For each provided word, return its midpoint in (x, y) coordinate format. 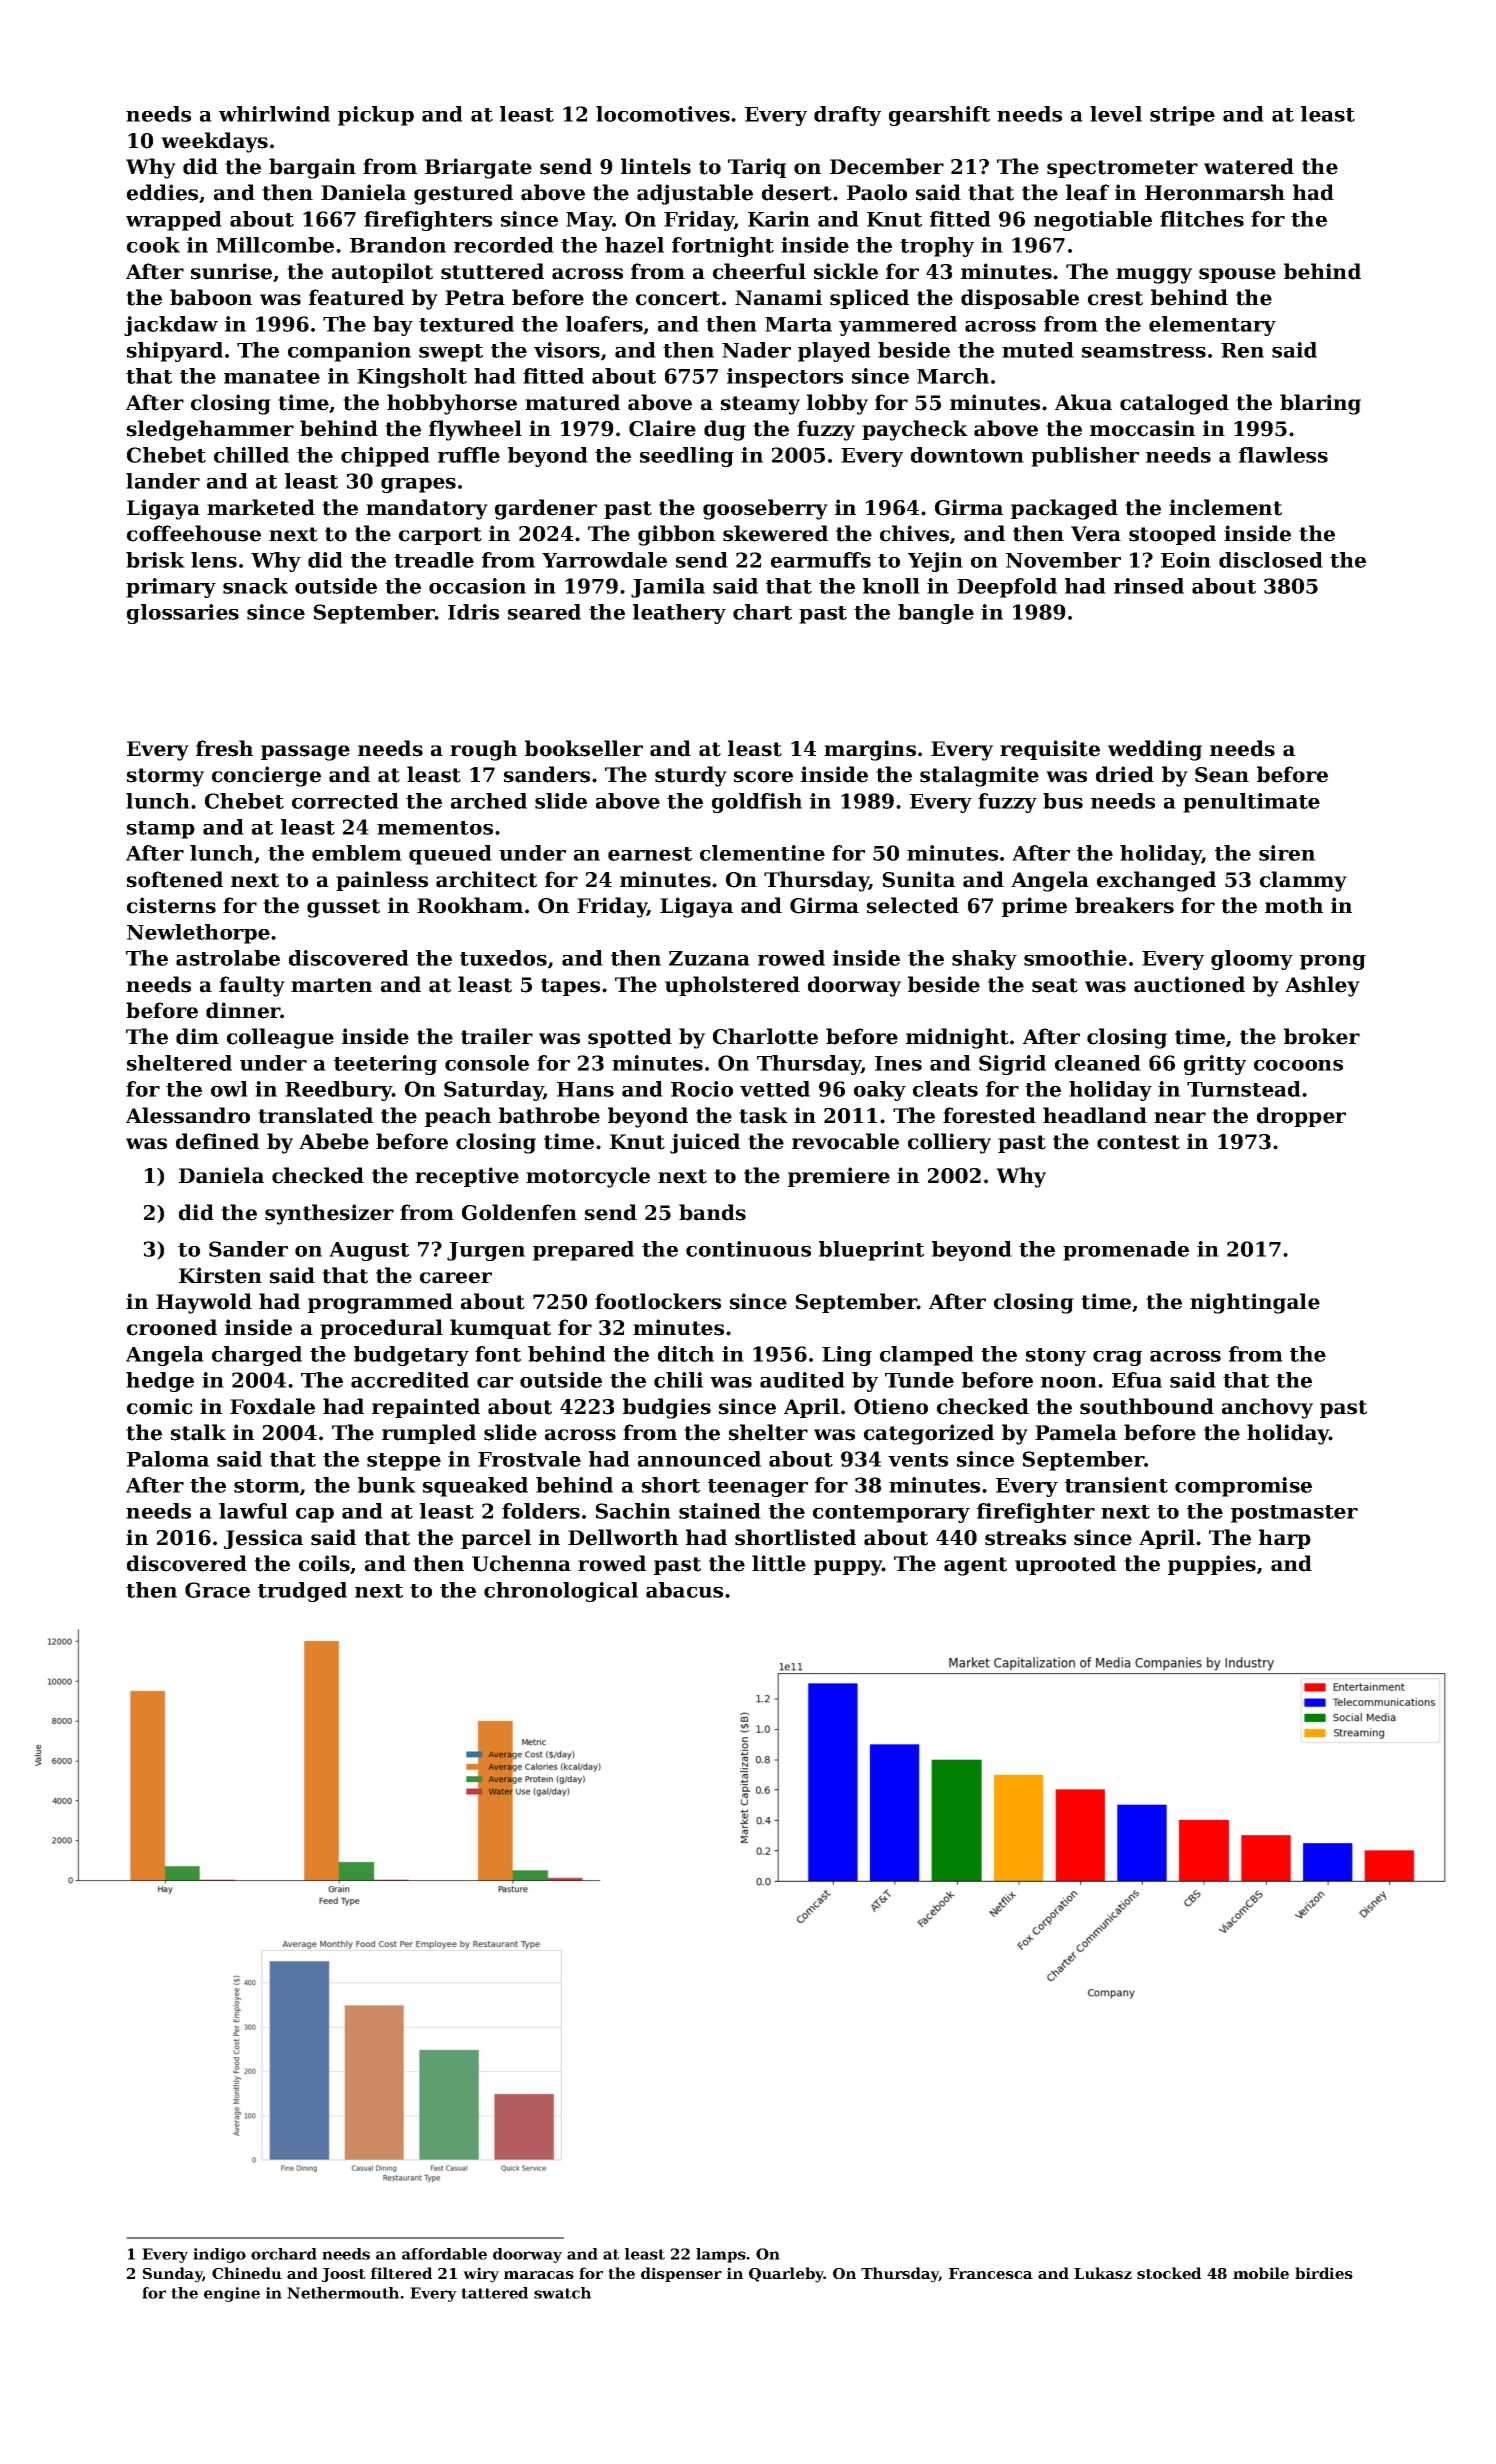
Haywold (204, 1303)
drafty (847, 116)
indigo (219, 2255)
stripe (1182, 116)
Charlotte (765, 1036)
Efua (1137, 1380)
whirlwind (274, 114)
